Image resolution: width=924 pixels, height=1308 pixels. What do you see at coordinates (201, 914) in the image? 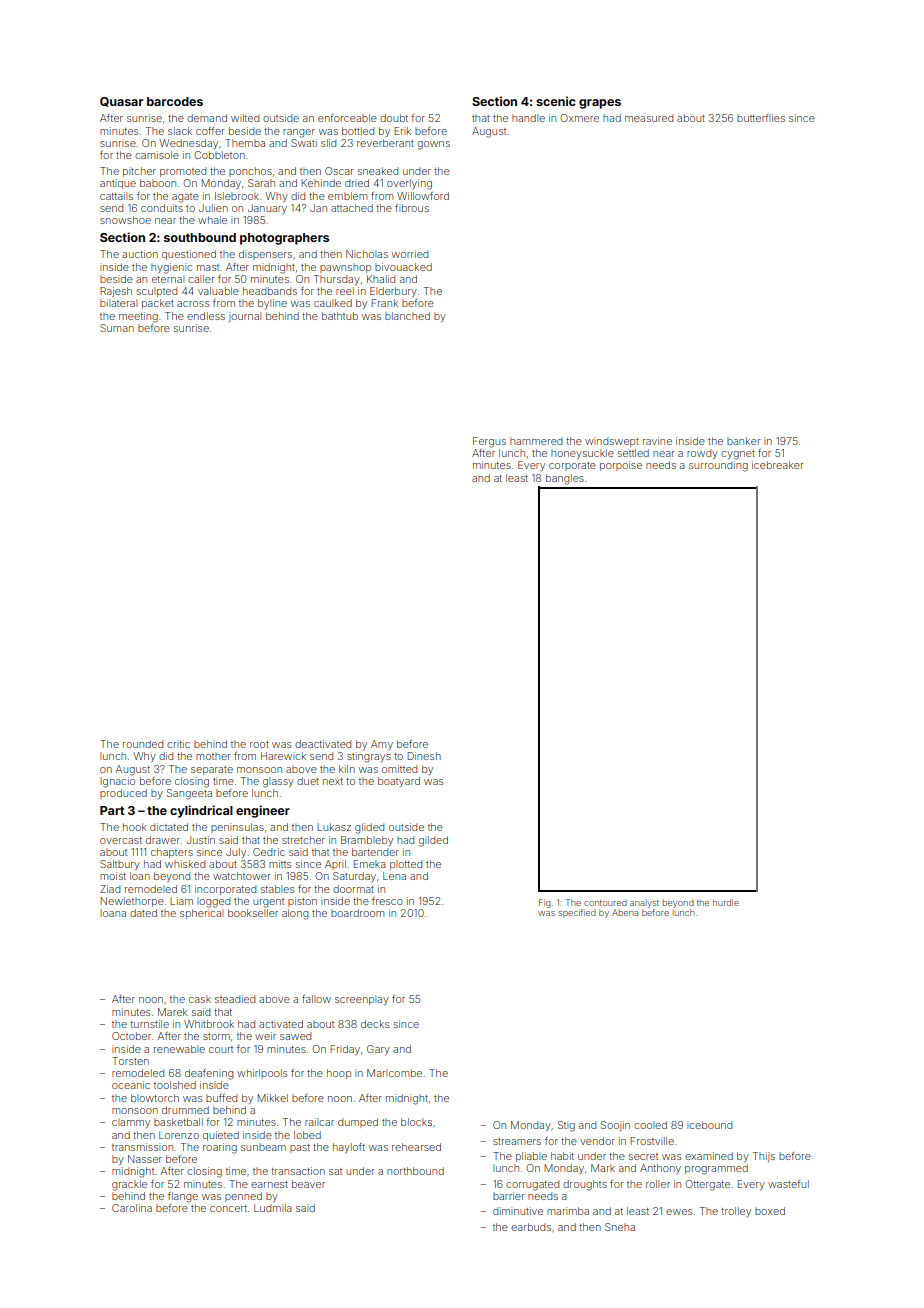
I see `spherical` at bounding box center [201, 914].
